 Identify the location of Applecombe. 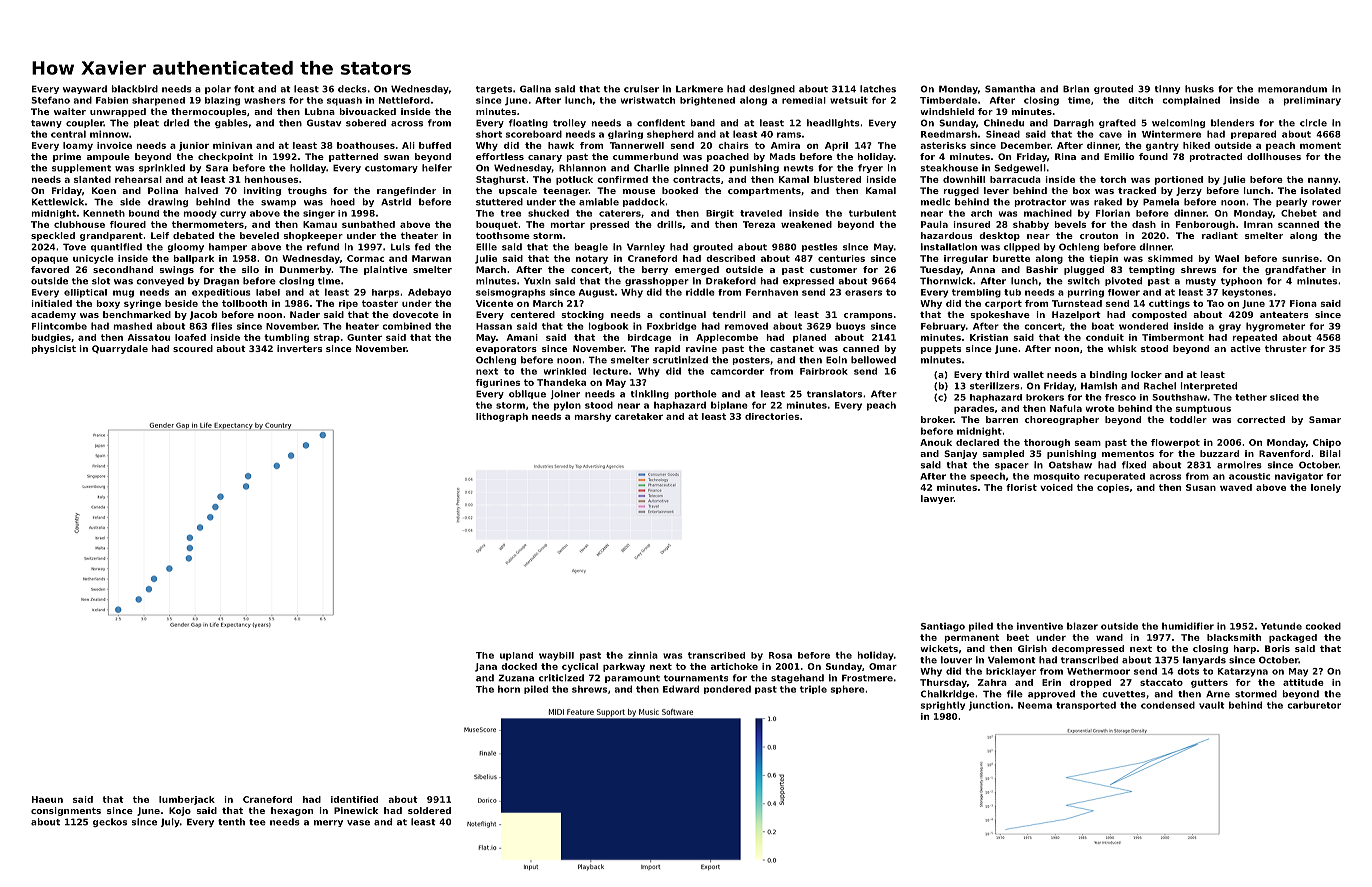
(727, 338).
